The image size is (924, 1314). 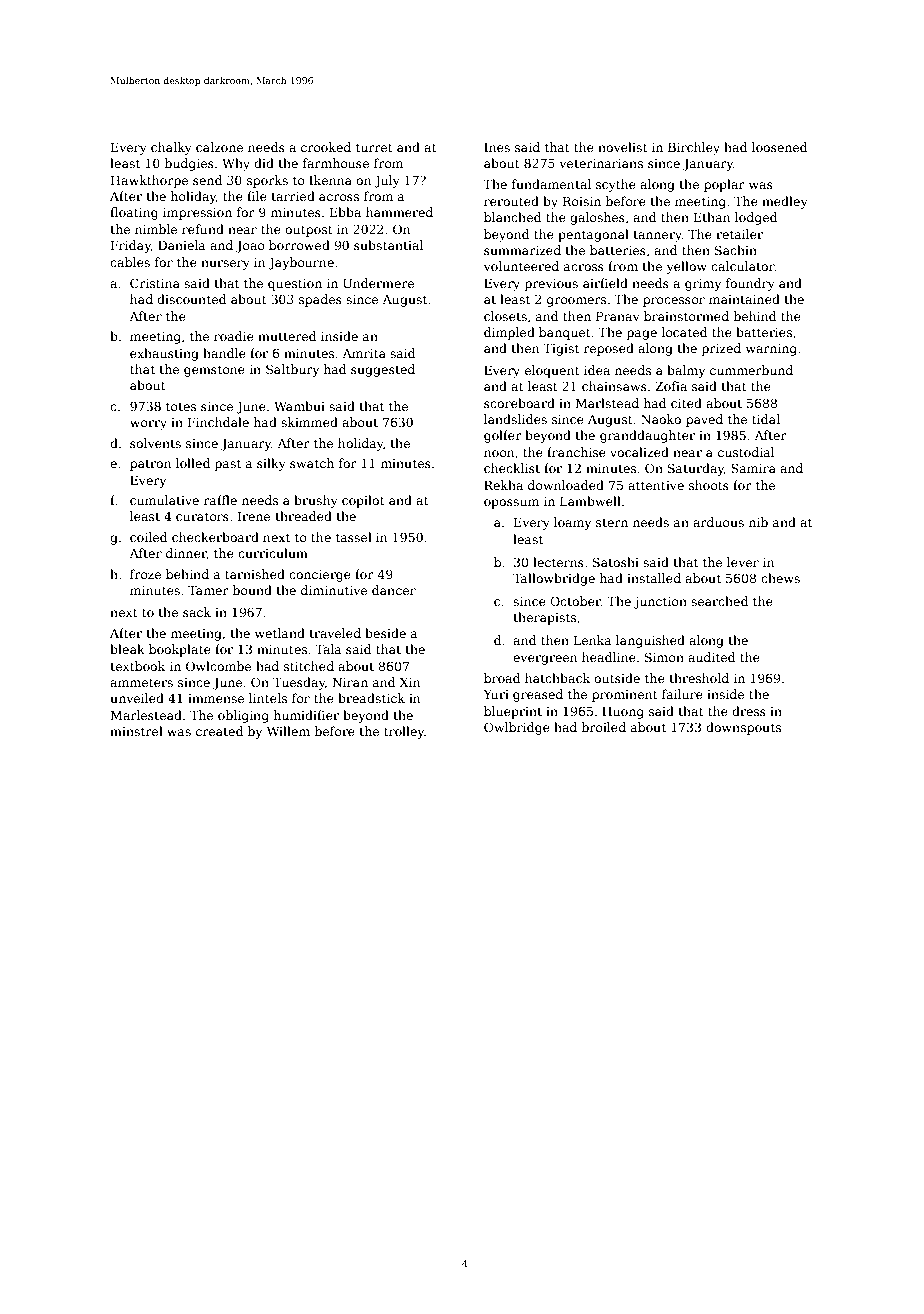 I want to click on minstrel, so click(x=136, y=731).
